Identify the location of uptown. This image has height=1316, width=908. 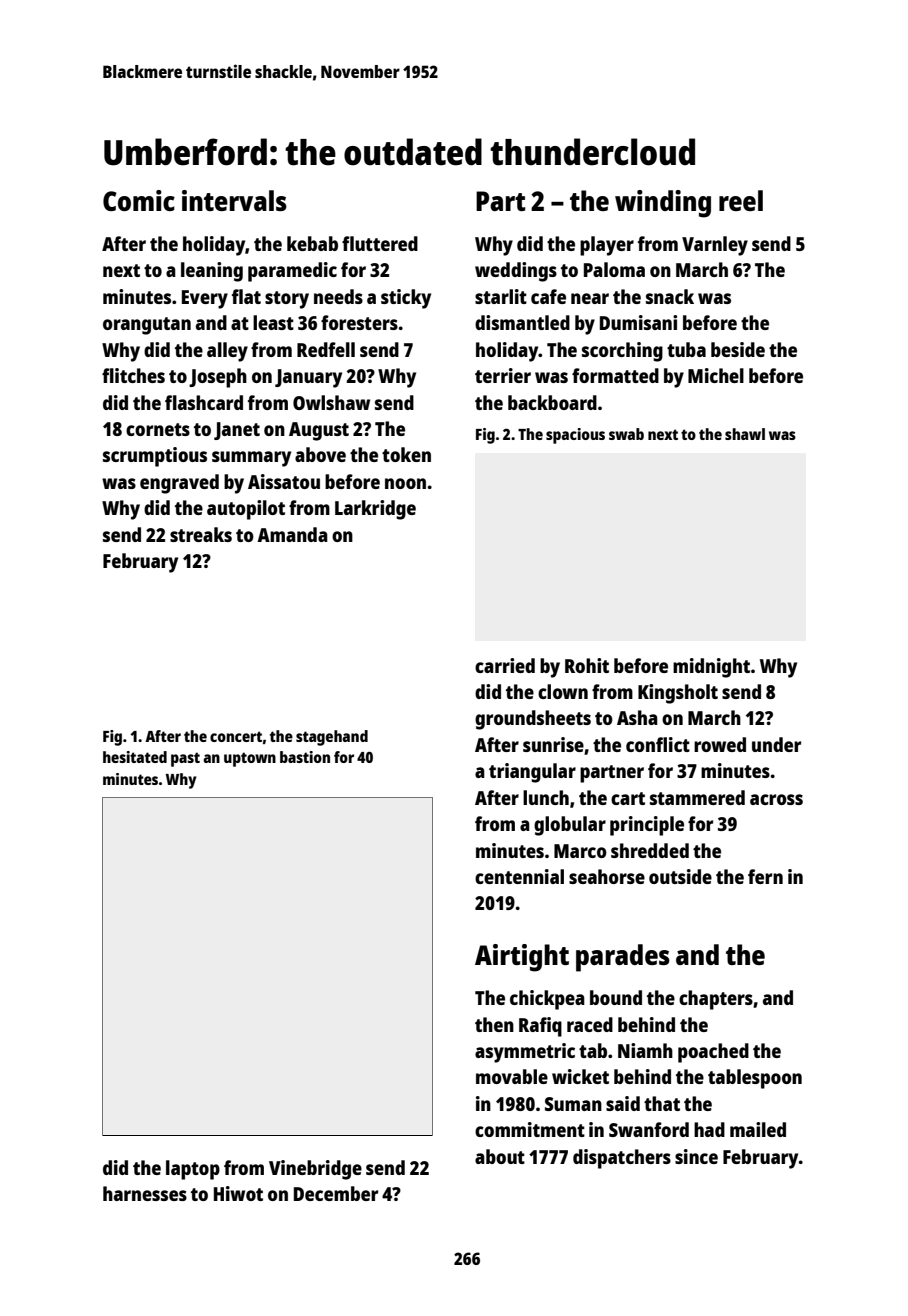
(250, 759).
